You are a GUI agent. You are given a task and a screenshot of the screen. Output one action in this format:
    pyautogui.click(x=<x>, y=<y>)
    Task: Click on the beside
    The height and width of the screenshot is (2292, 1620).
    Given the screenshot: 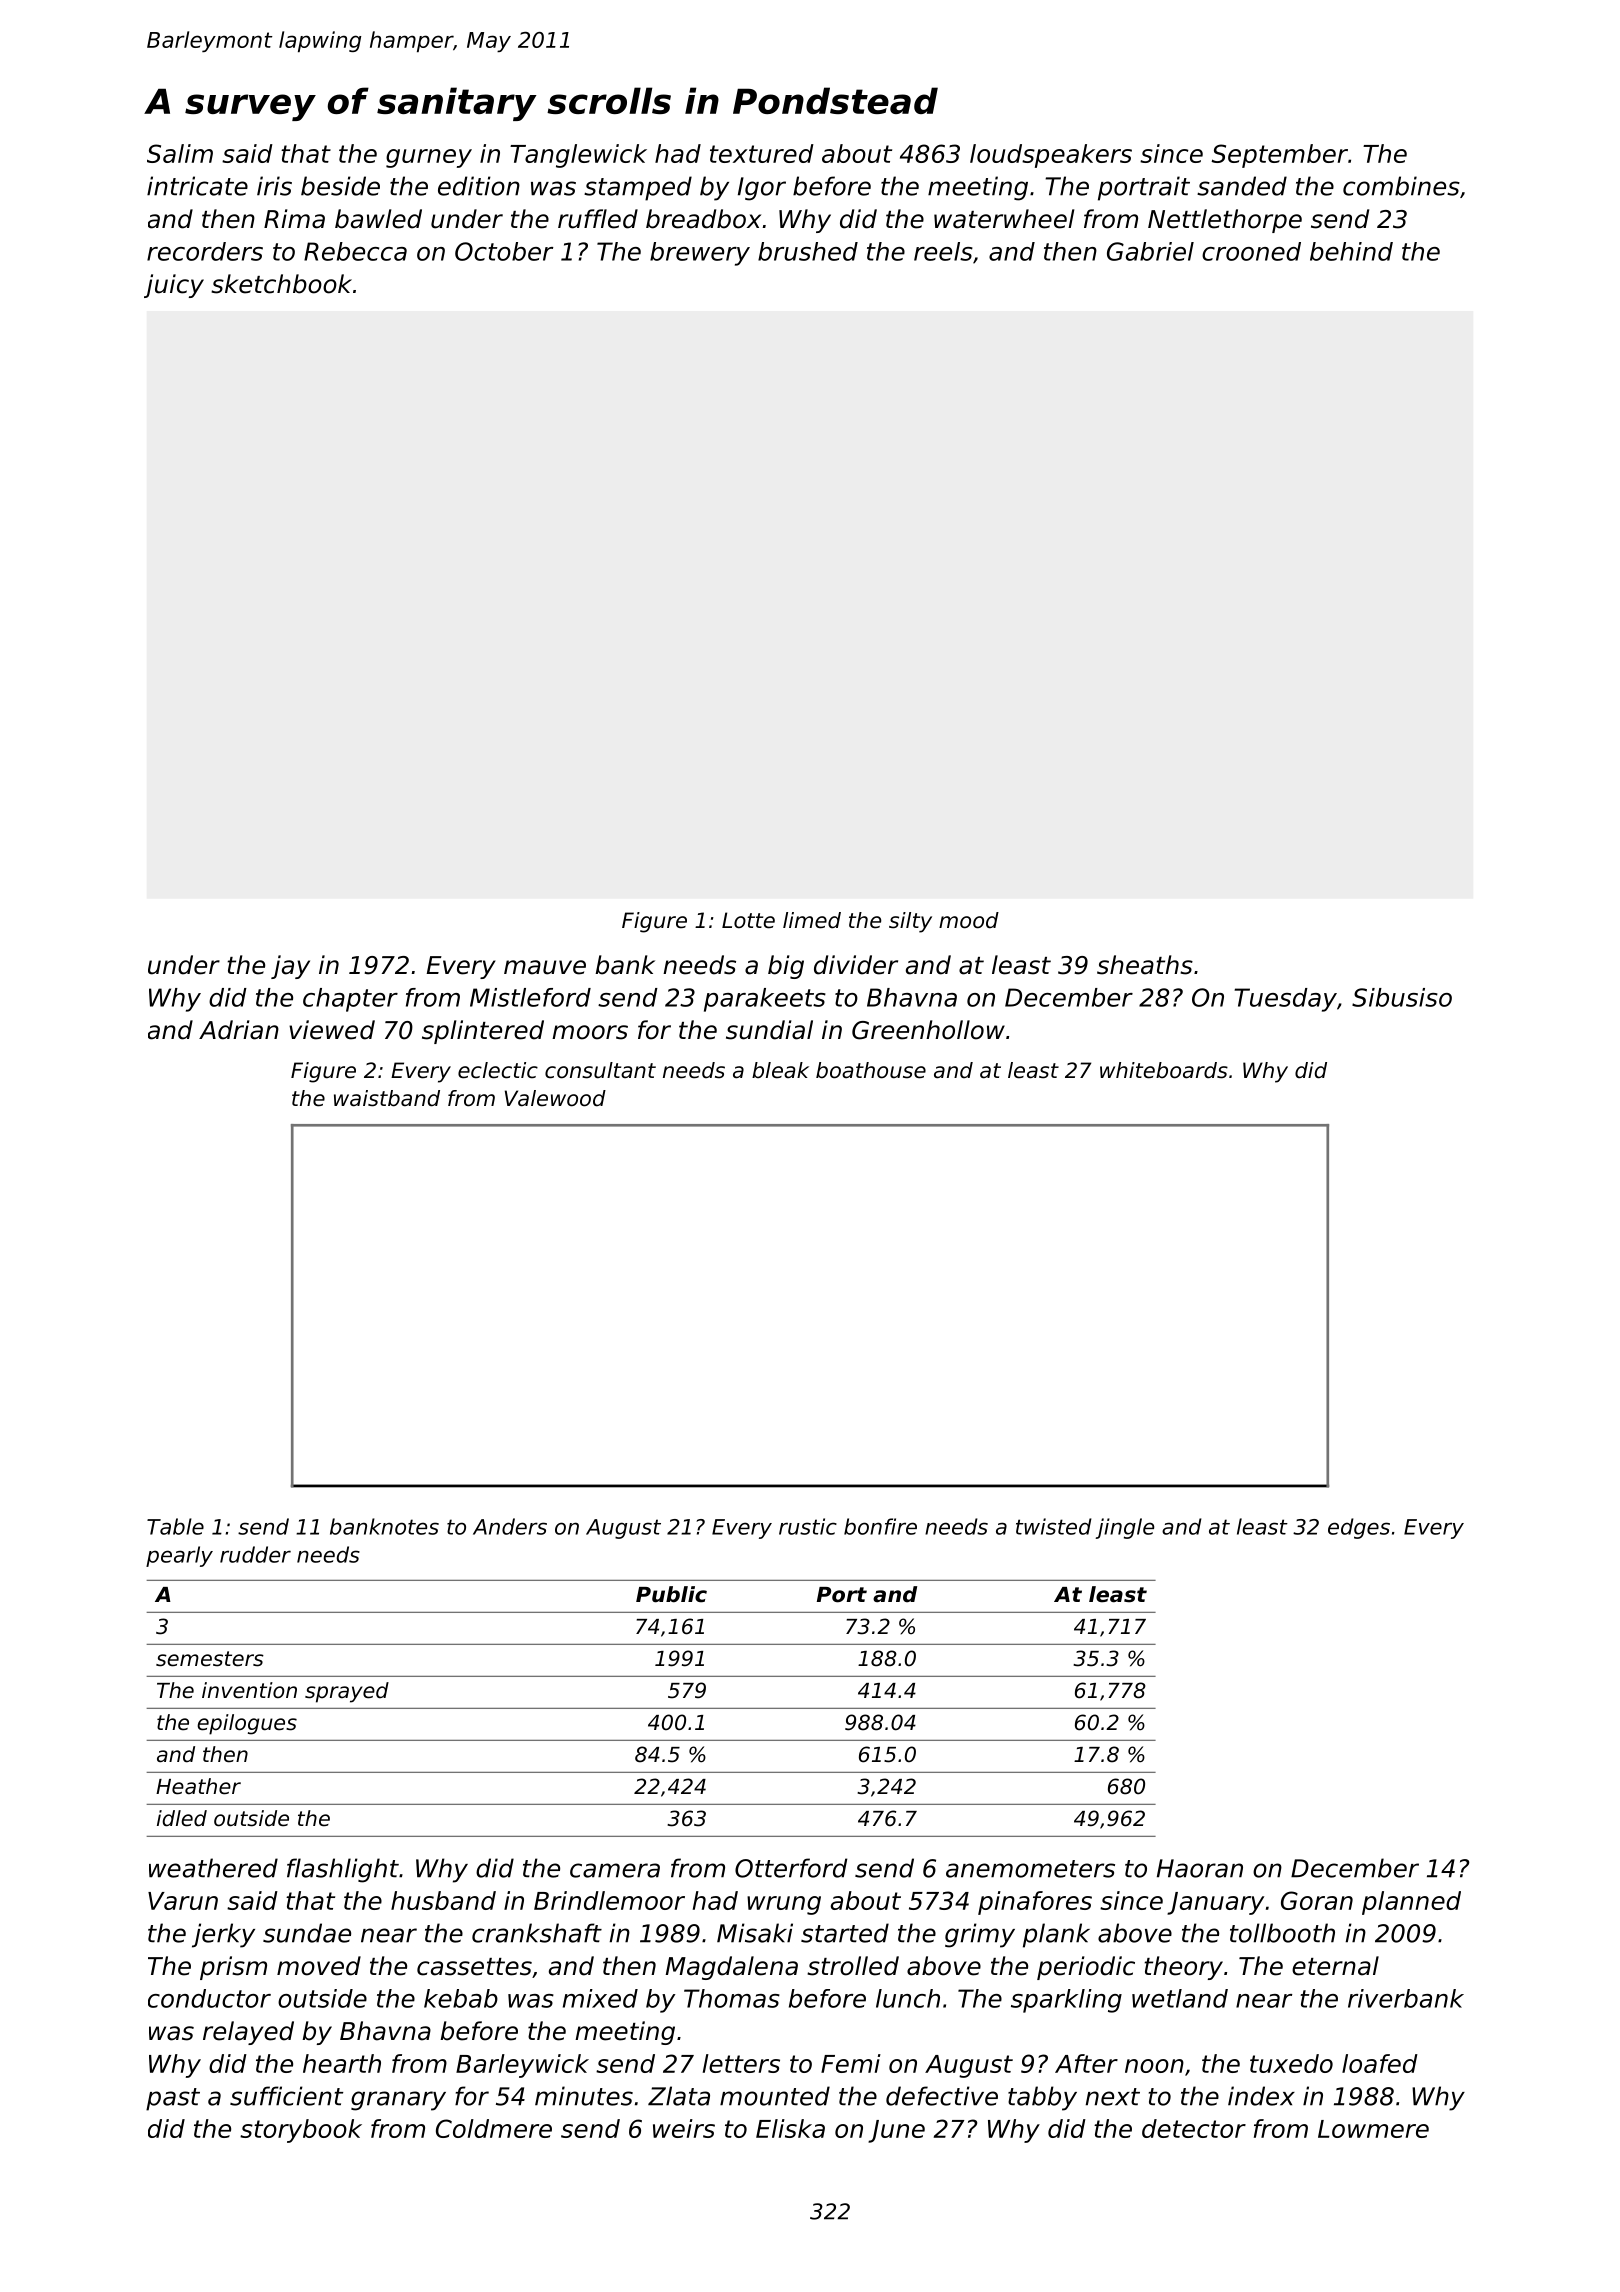 What is the action you would take?
    pyautogui.click(x=340, y=186)
